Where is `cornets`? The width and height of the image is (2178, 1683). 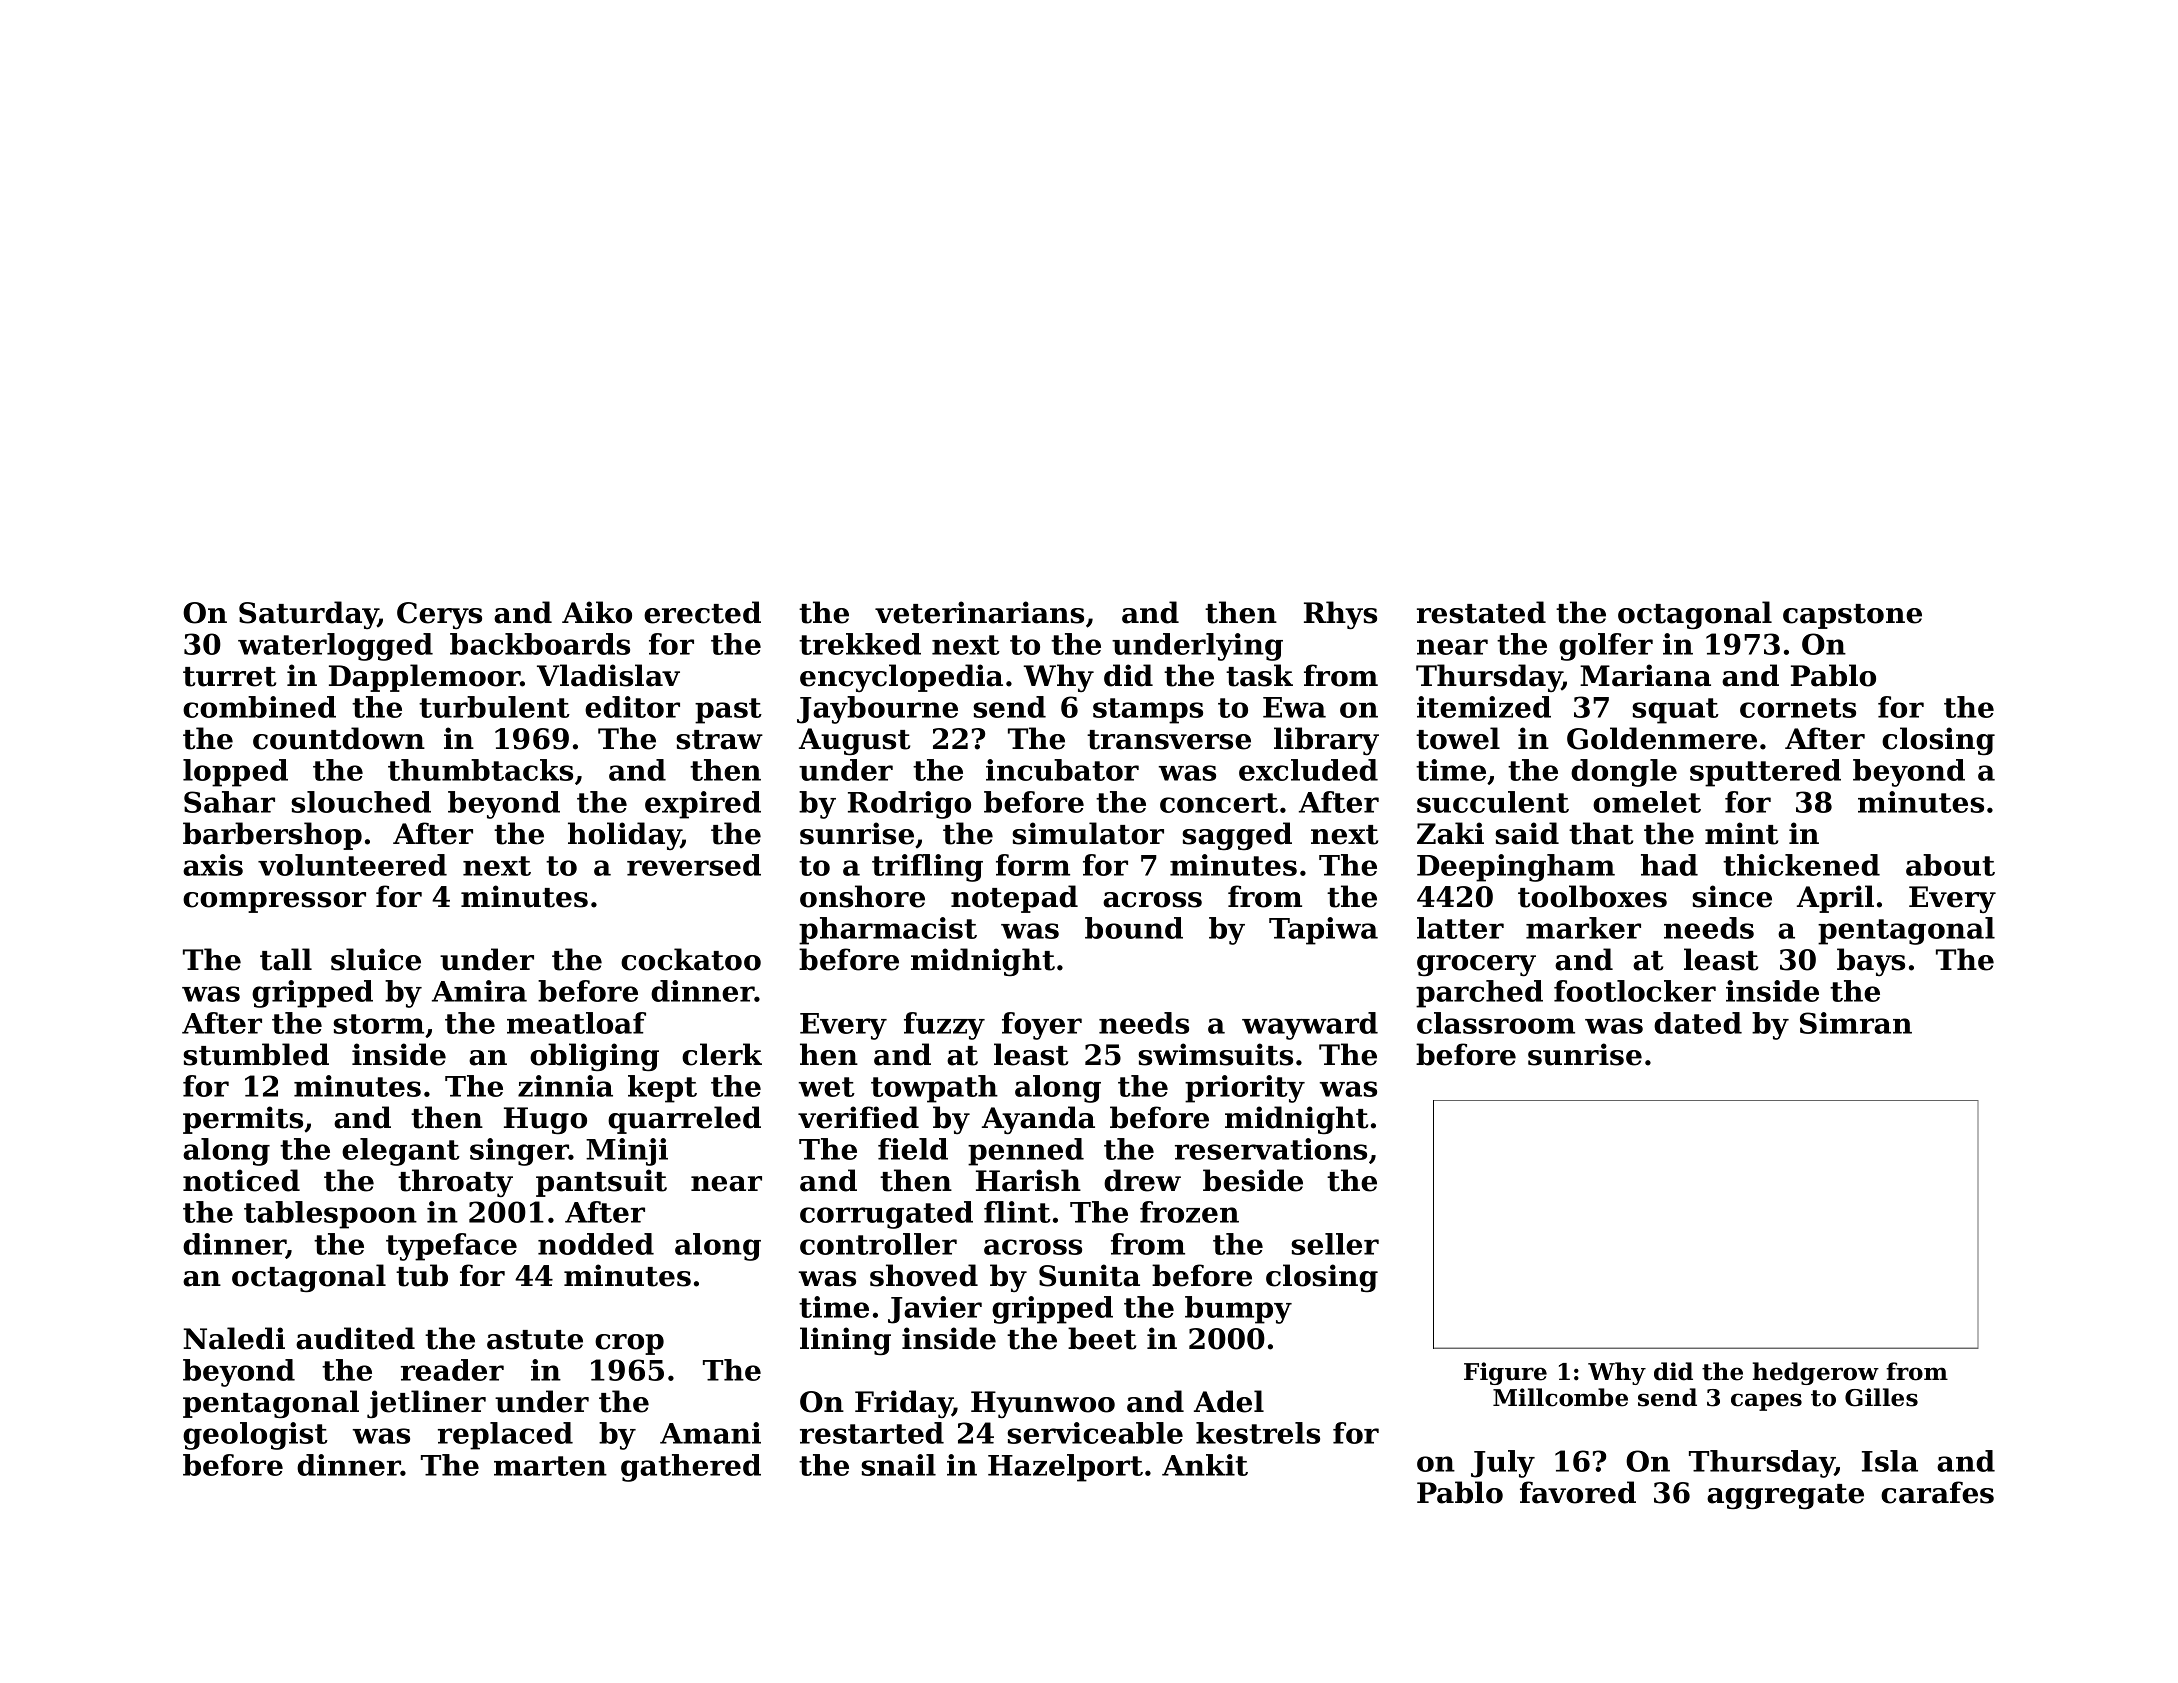
cornets is located at coordinates (1798, 708).
